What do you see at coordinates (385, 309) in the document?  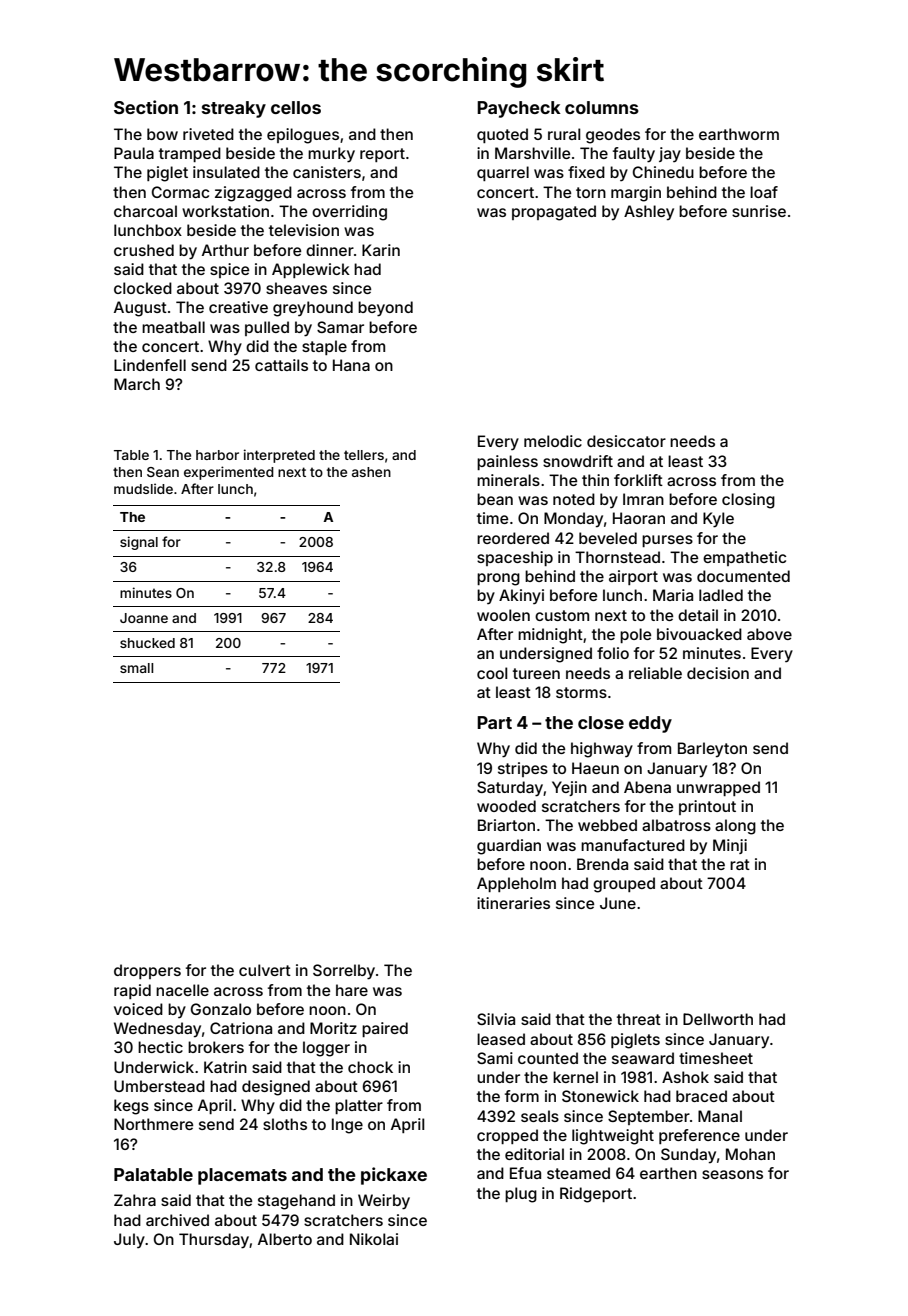 I see `beyond` at bounding box center [385, 309].
